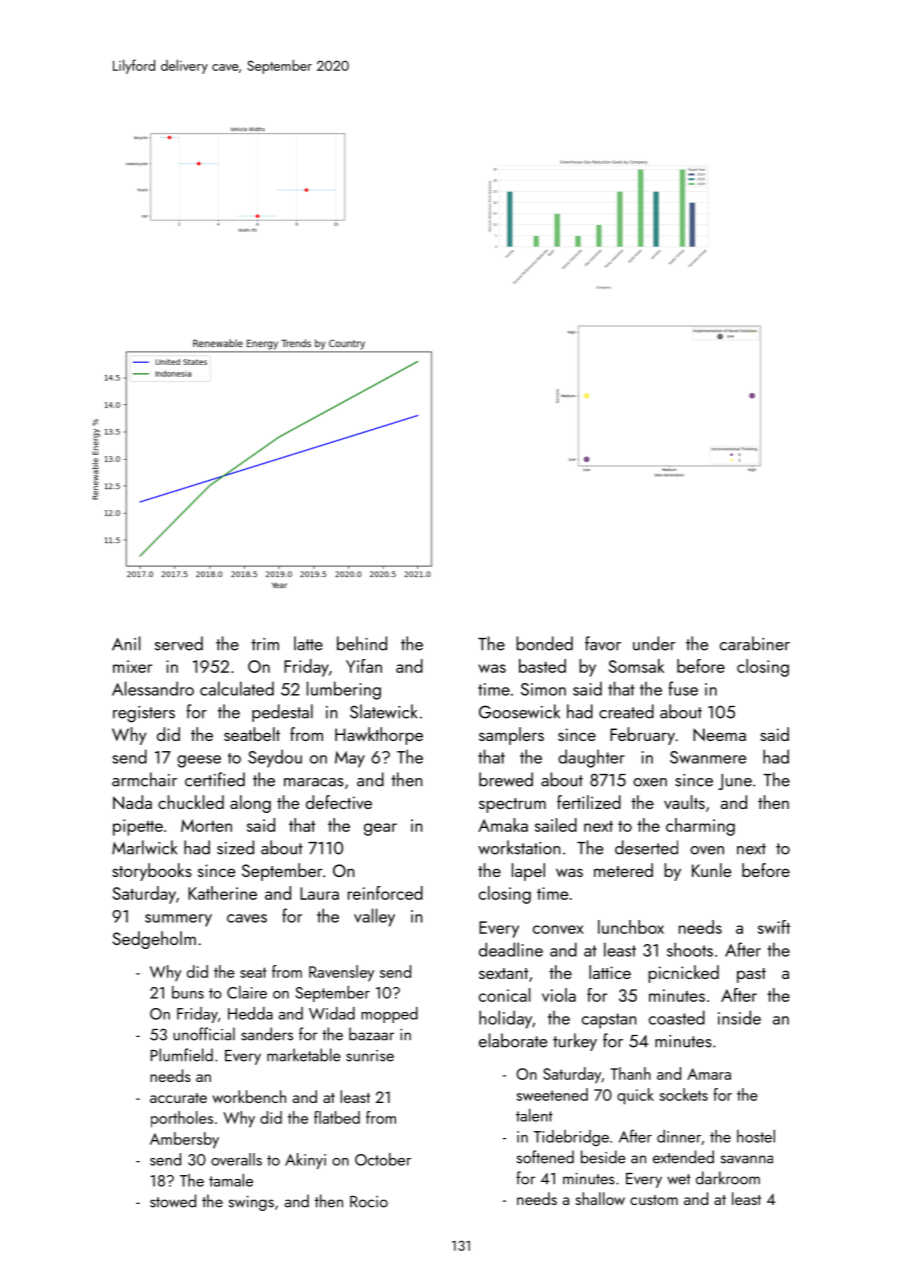  I want to click on darkroom, so click(728, 1178).
